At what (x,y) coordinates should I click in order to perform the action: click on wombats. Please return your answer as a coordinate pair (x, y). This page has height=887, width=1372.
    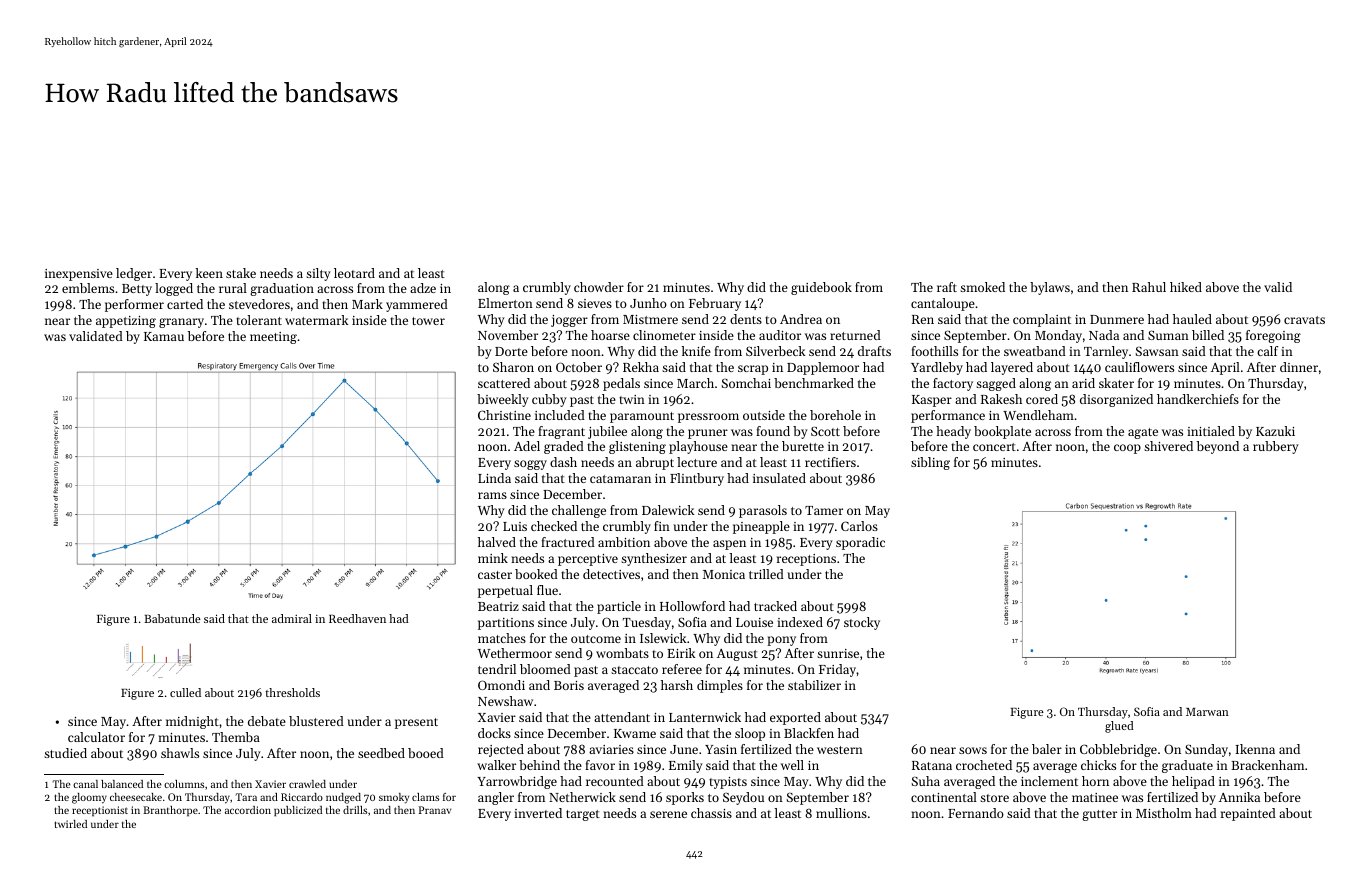
    Looking at the image, I should click on (622, 653).
